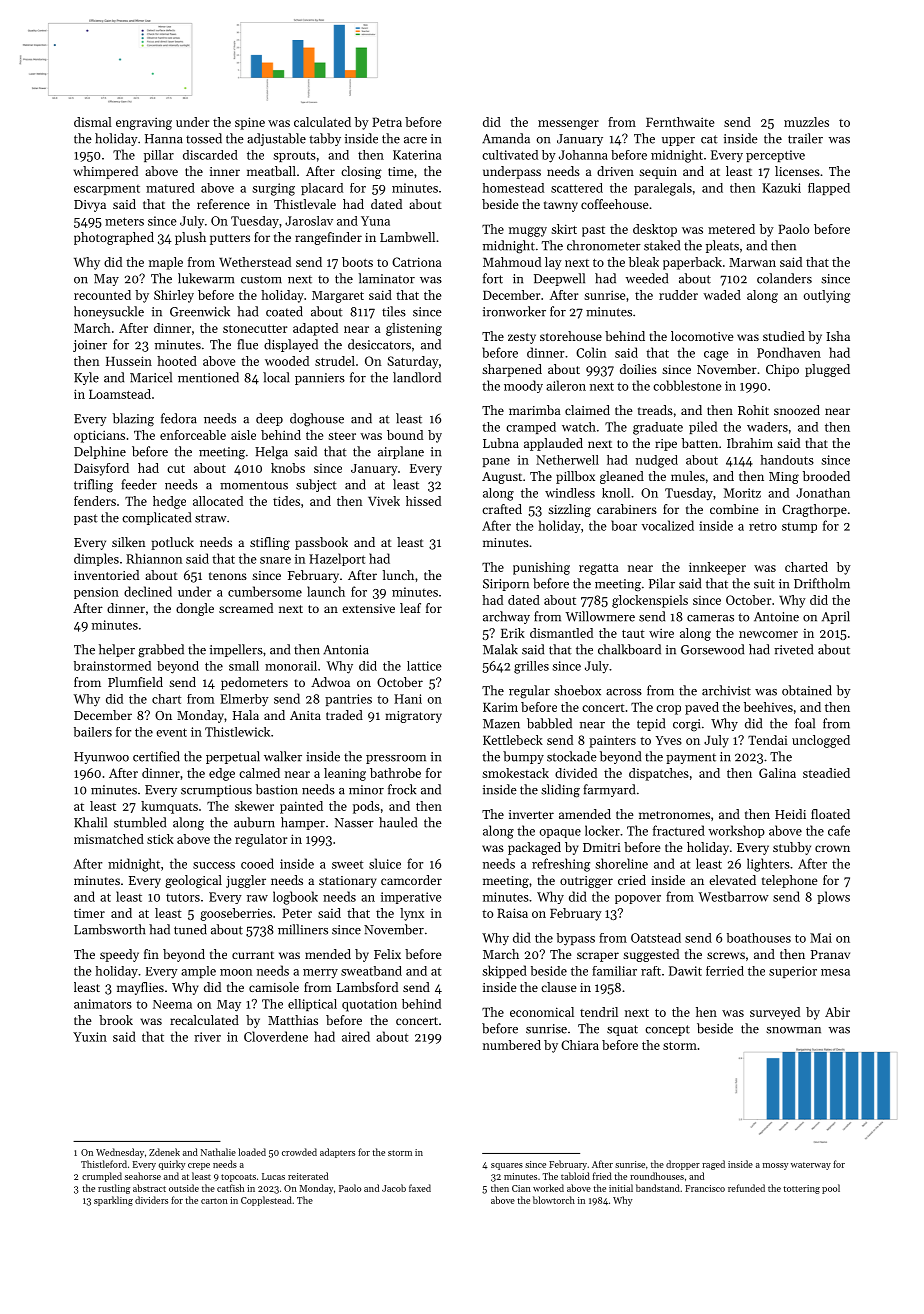 This screenshot has height=1314, width=924. I want to click on Petra, so click(387, 122).
